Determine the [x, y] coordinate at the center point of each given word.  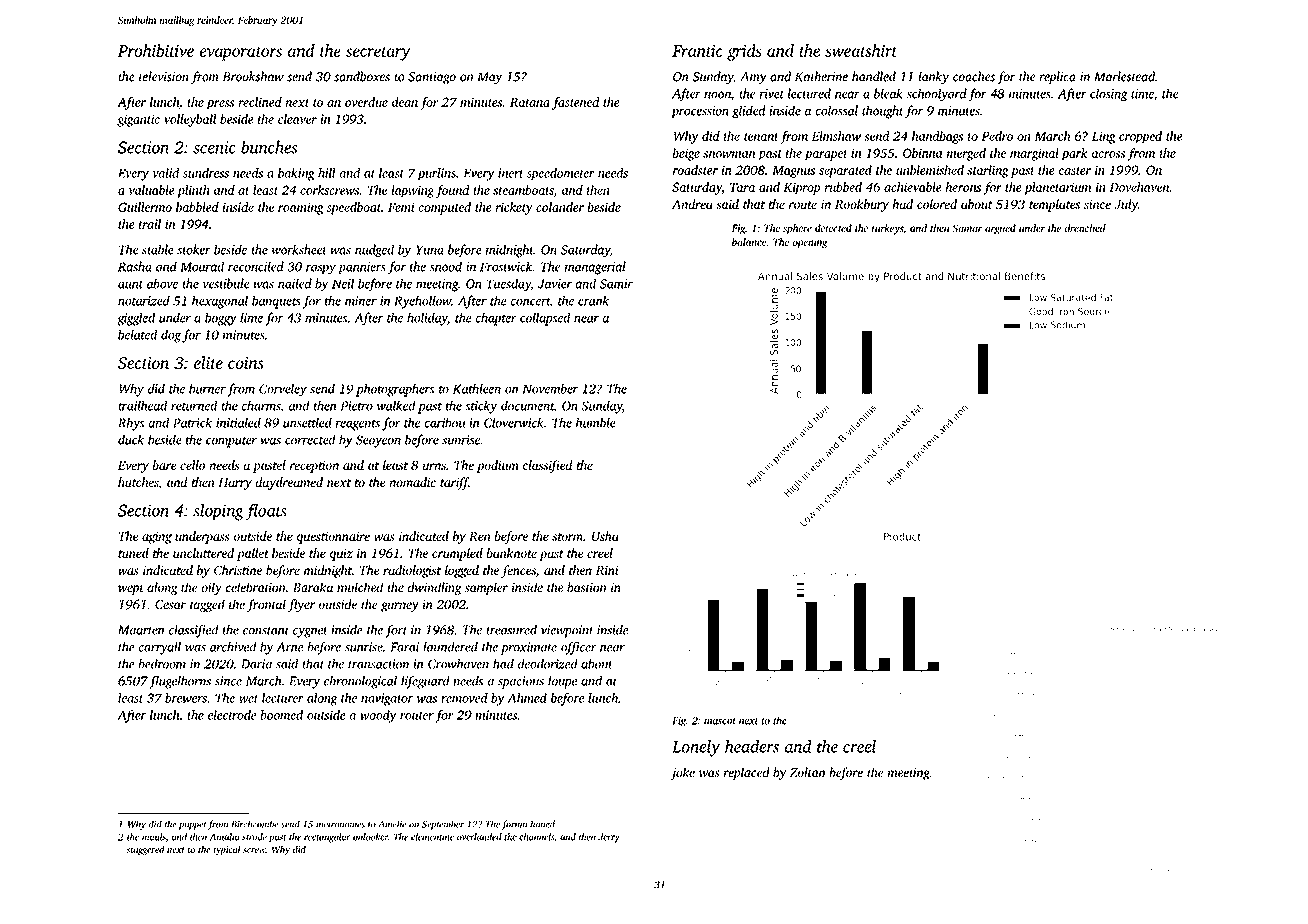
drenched [1085, 228]
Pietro [357, 406]
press [220, 105]
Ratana [530, 102]
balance [749, 242]
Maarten [141, 630]
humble [596, 422]
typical [227, 850]
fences [518, 571]
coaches [974, 76]
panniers [362, 268]
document [527, 405]
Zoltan [807, 772]
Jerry [609, 838]
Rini [607, 570]
